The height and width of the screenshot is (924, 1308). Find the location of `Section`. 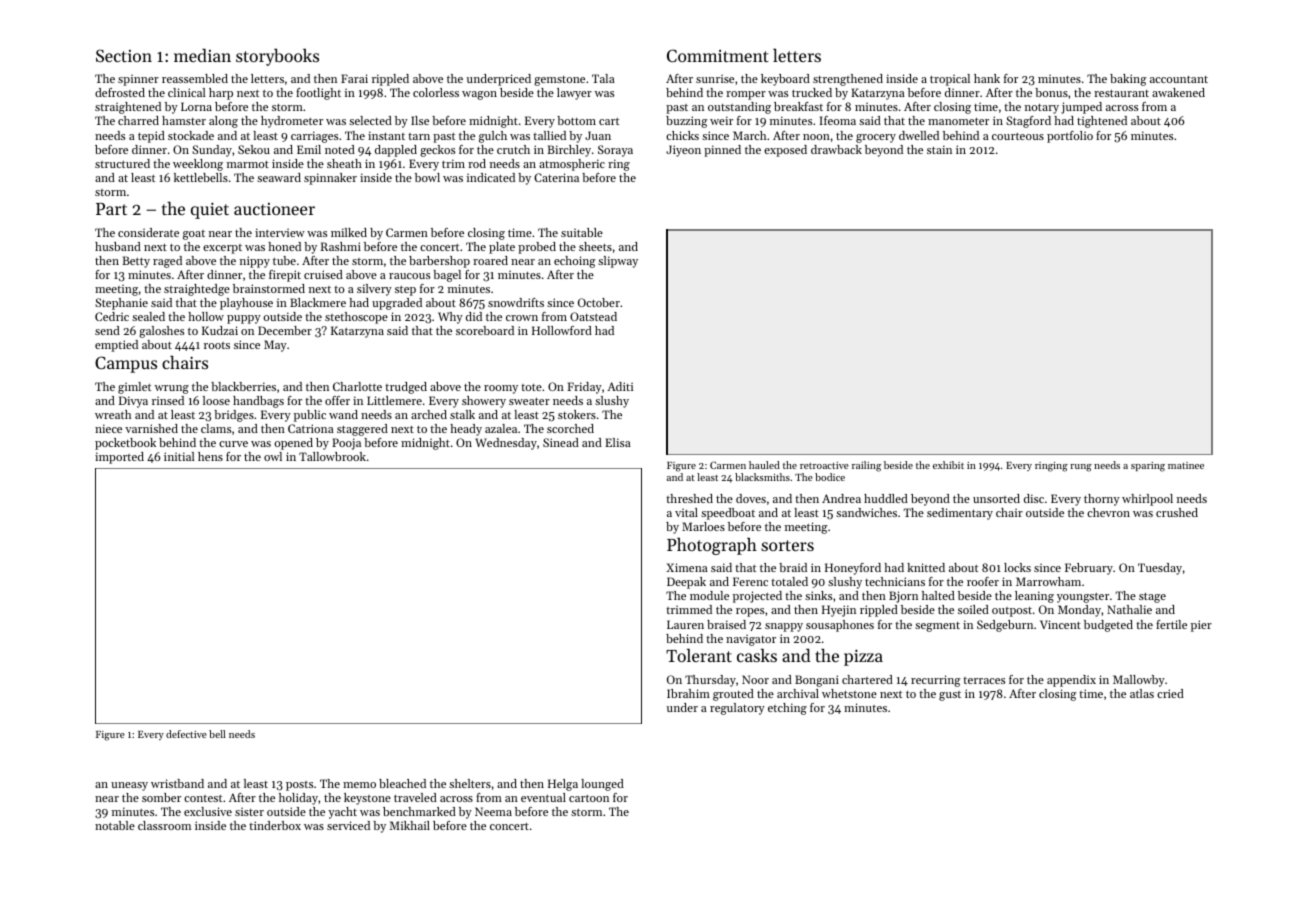

Section is located at coordinates (124, 55).
